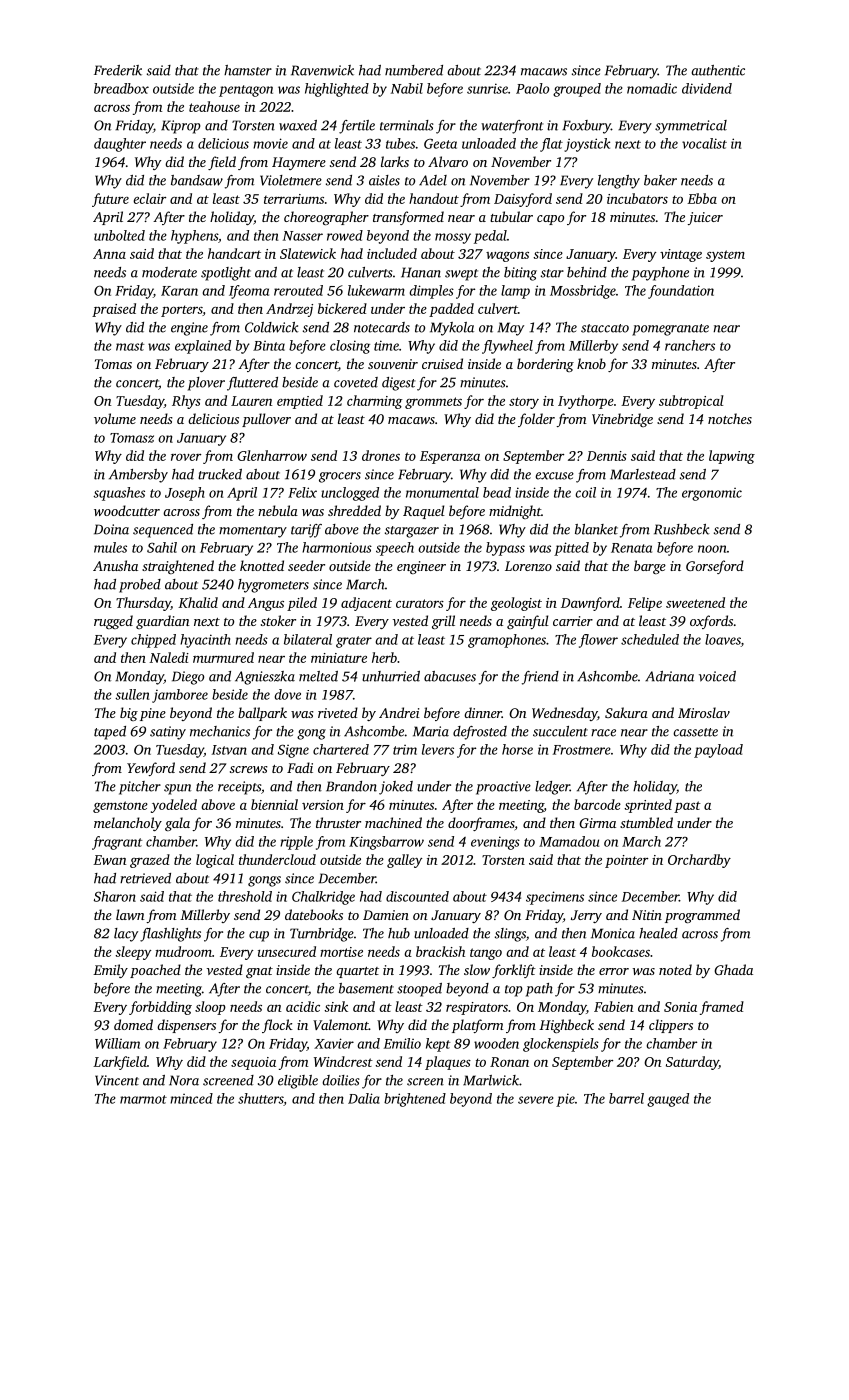 The height and width of the document is (1400, 849). Describe the element at coordinates (114, 310) in the document. I see `praised` at that location.
